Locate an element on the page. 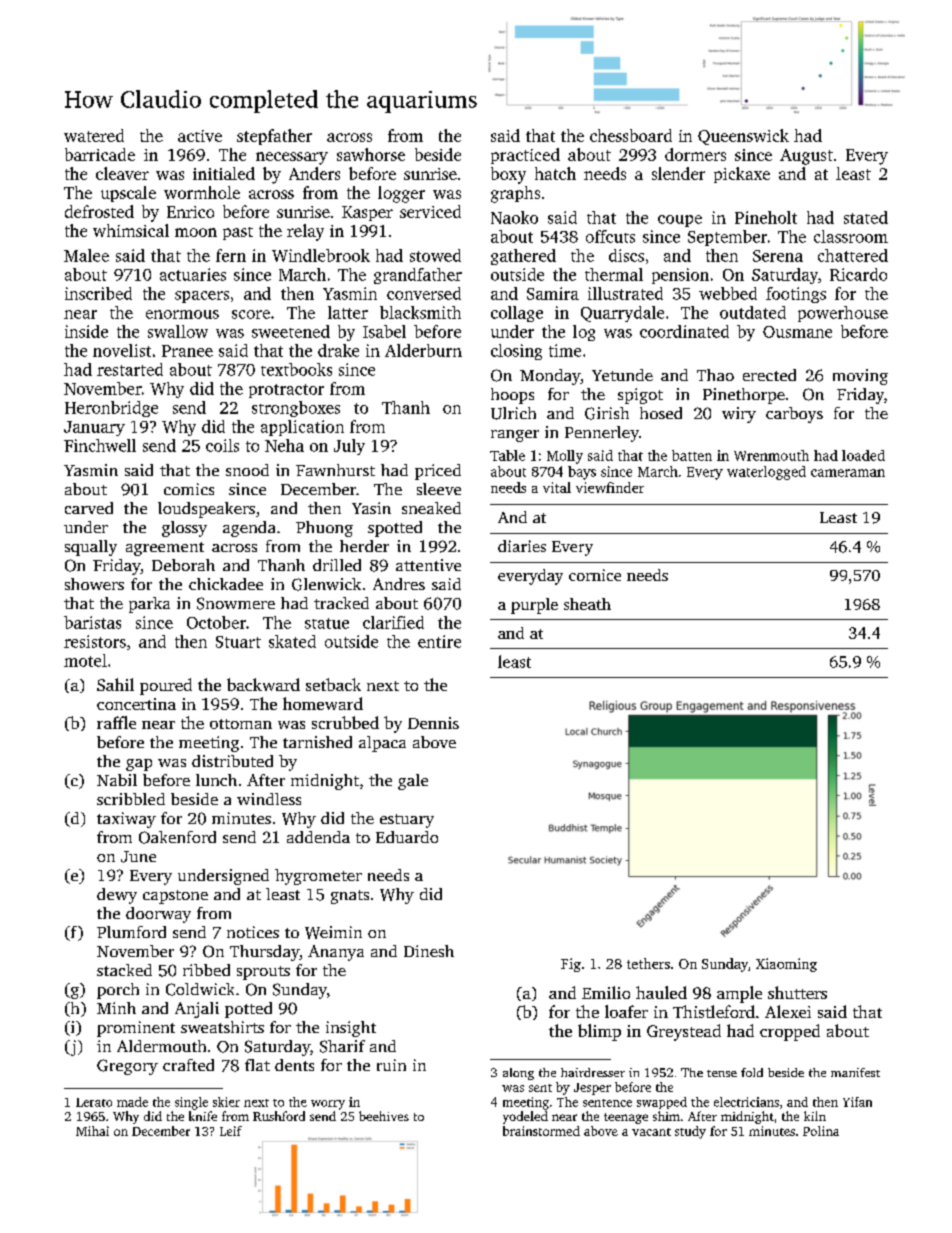 The image size is (952, 1233). comics is located at coordinates (189, 489).
